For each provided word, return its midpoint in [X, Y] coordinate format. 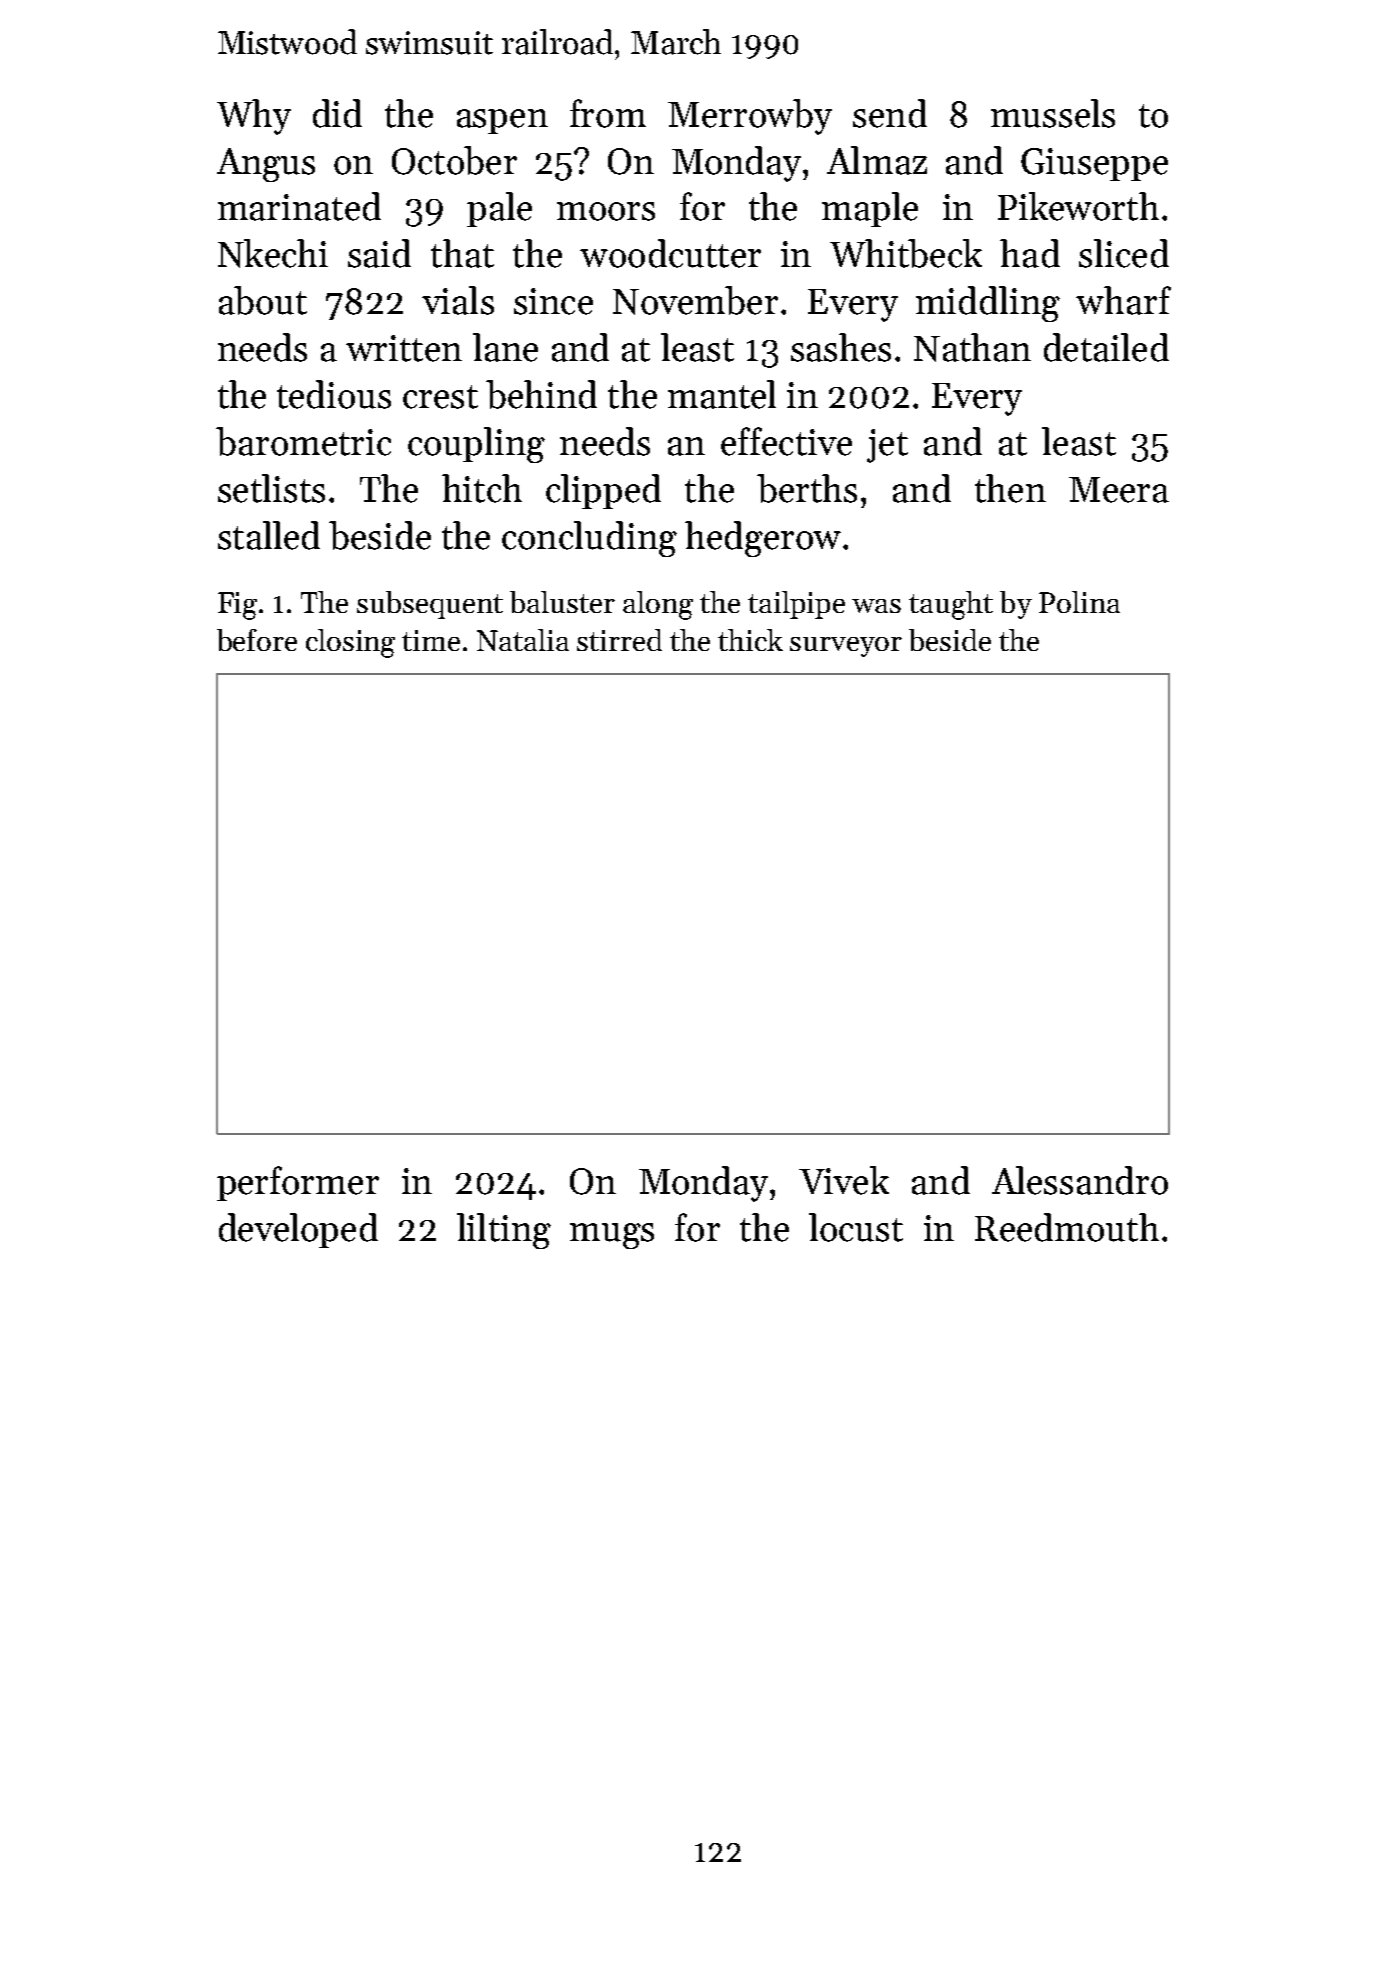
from [608, 113]
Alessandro [1080, 1180]
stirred [619, 640]
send [890, 113]
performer [298, 1183]
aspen [502, 121]
